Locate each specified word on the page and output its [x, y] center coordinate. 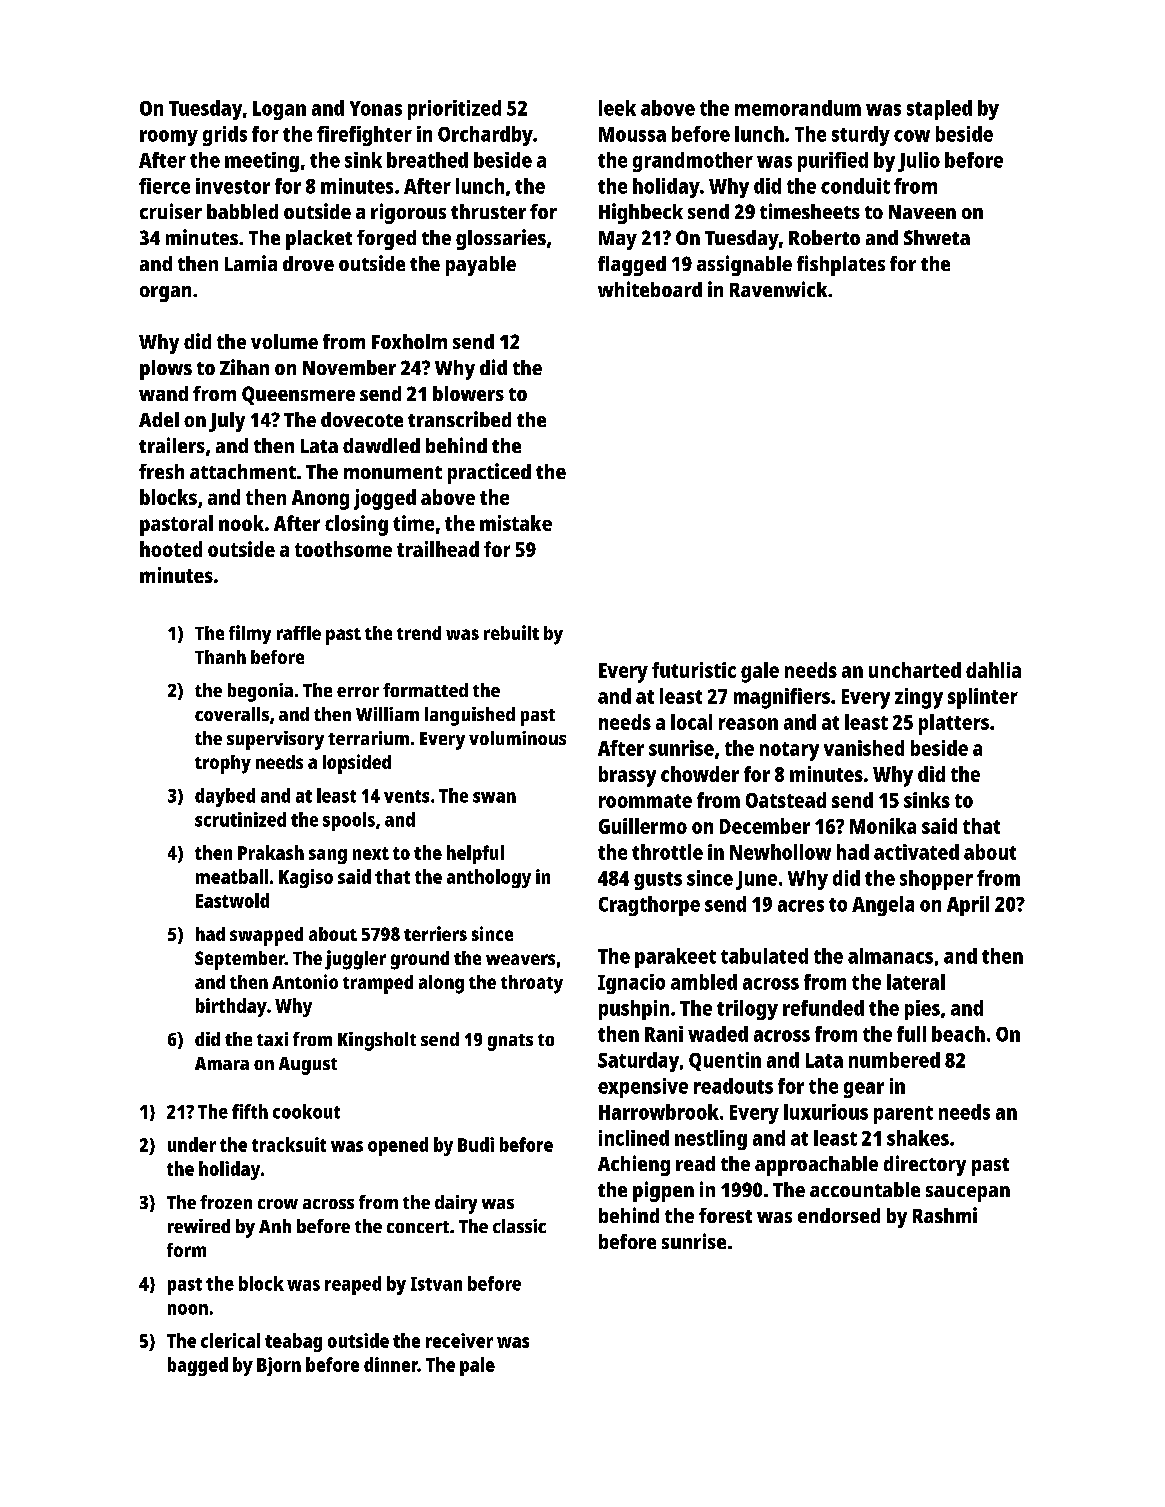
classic [519, 1226]
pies [922, 1010]
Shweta [937, 237]
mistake [516, 523]
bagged [198, 1366]
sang [328, 856]
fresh [161, 471]
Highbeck [641, 213]
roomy [169, 138]
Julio [919, 162]
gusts [658, 881]
